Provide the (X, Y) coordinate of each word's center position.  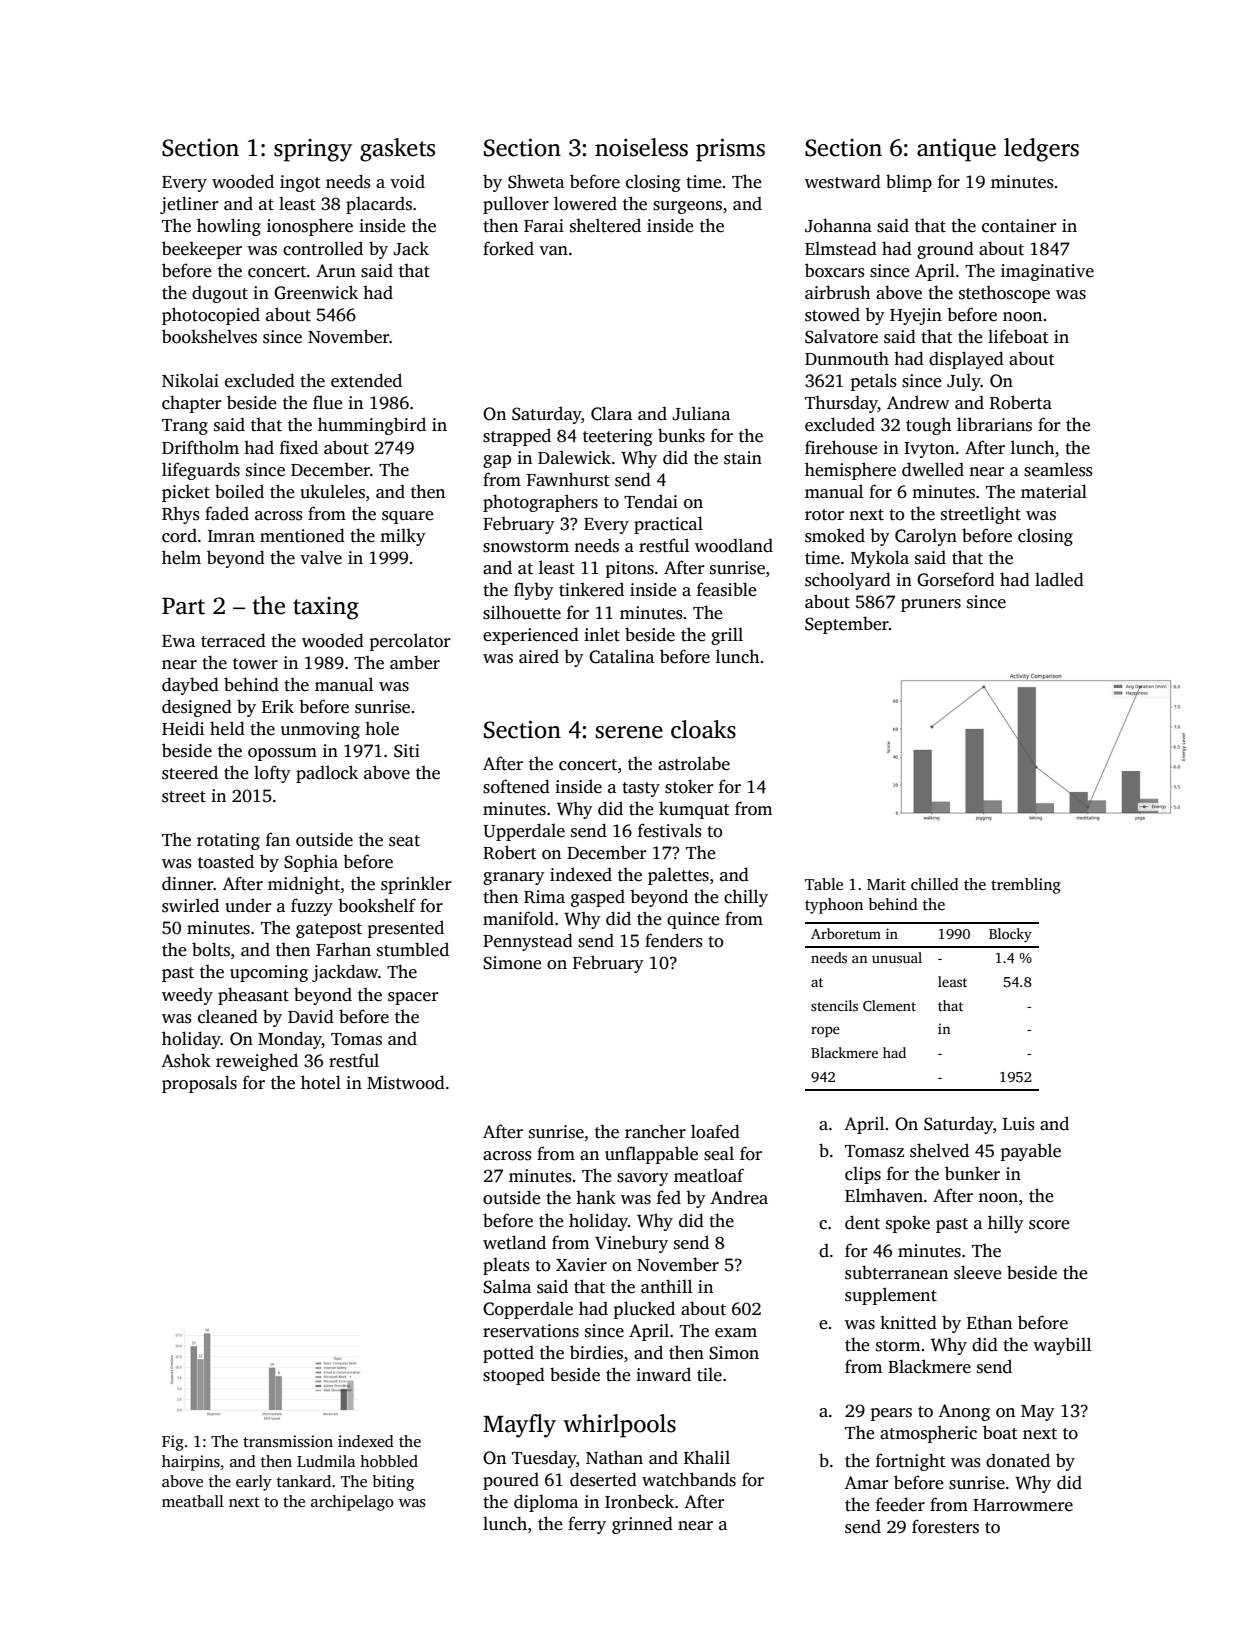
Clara (611, 413)
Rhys (181, 515)
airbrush (838, 292)
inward (663, 1374)
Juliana (701, 413)
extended (366, 380)
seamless (1058, 469)
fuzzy (312, 907)
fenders (674, 940)
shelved (939, 1150)
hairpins (191, 1463)
